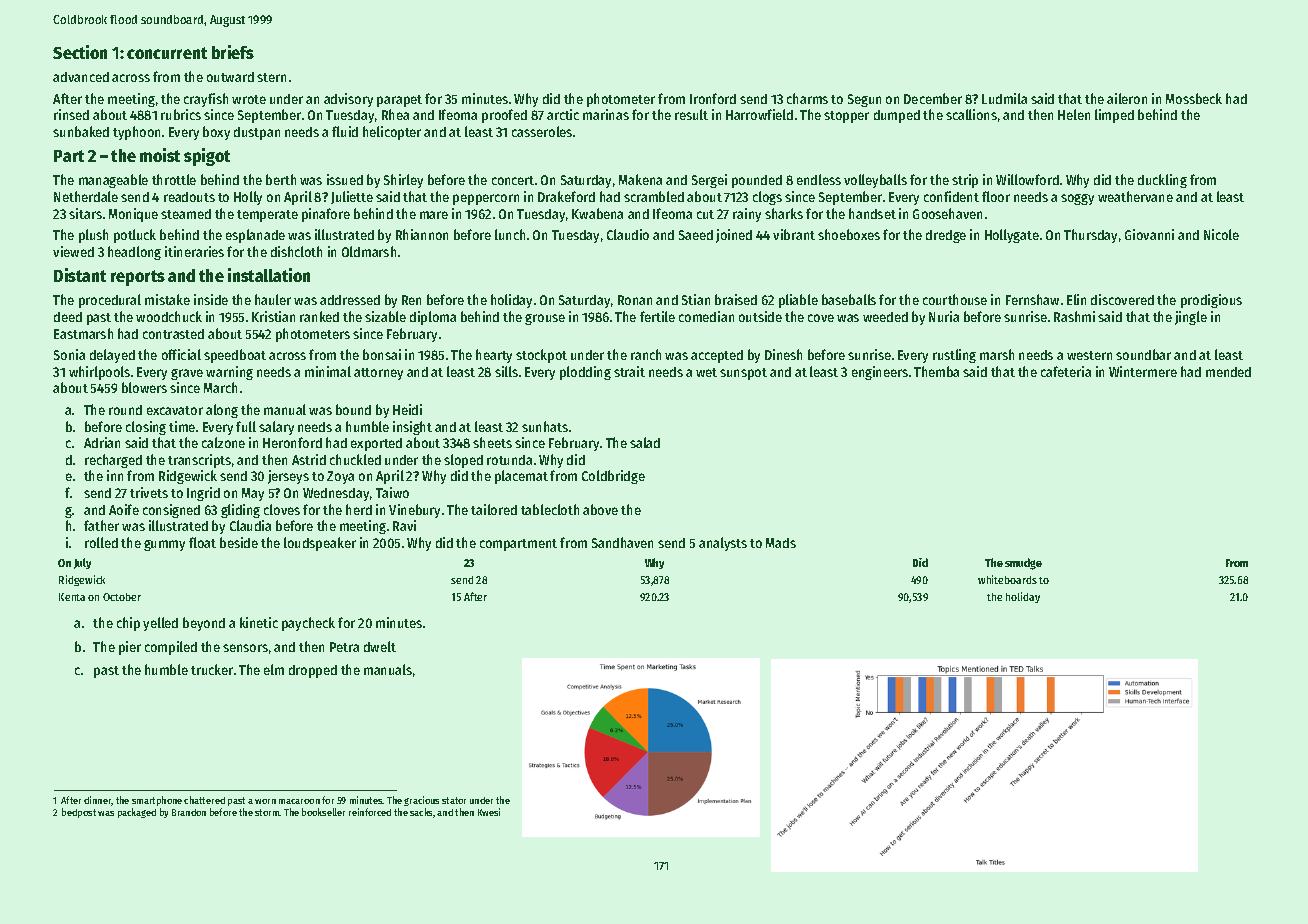 The width and height of the image is (1308, 924). I want to click on briefs, so click(233, 52).
